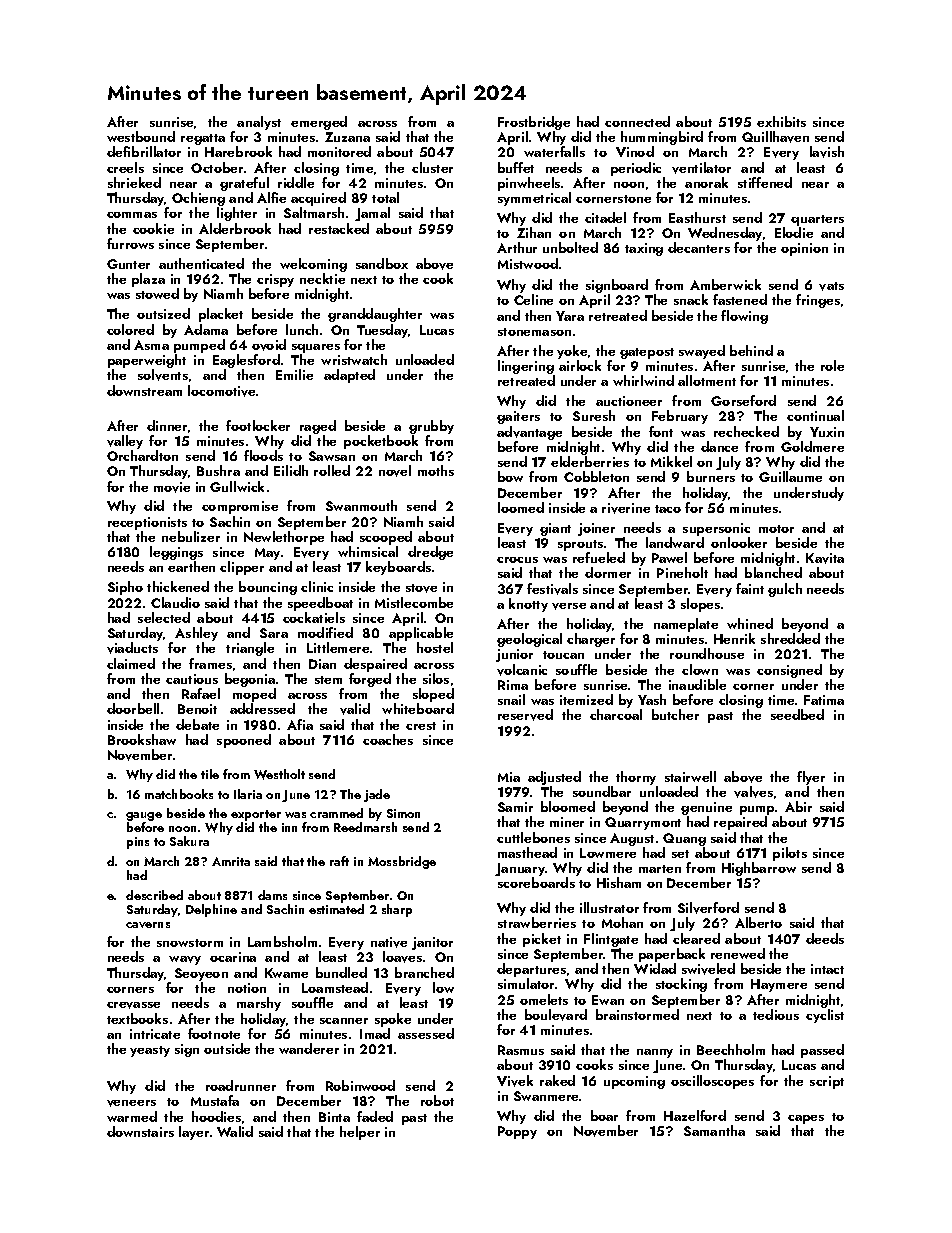 This image has height=1233, width=952. Describe the element at coordinates (309, 1048) in the image. I see `wanderer` at that location.
